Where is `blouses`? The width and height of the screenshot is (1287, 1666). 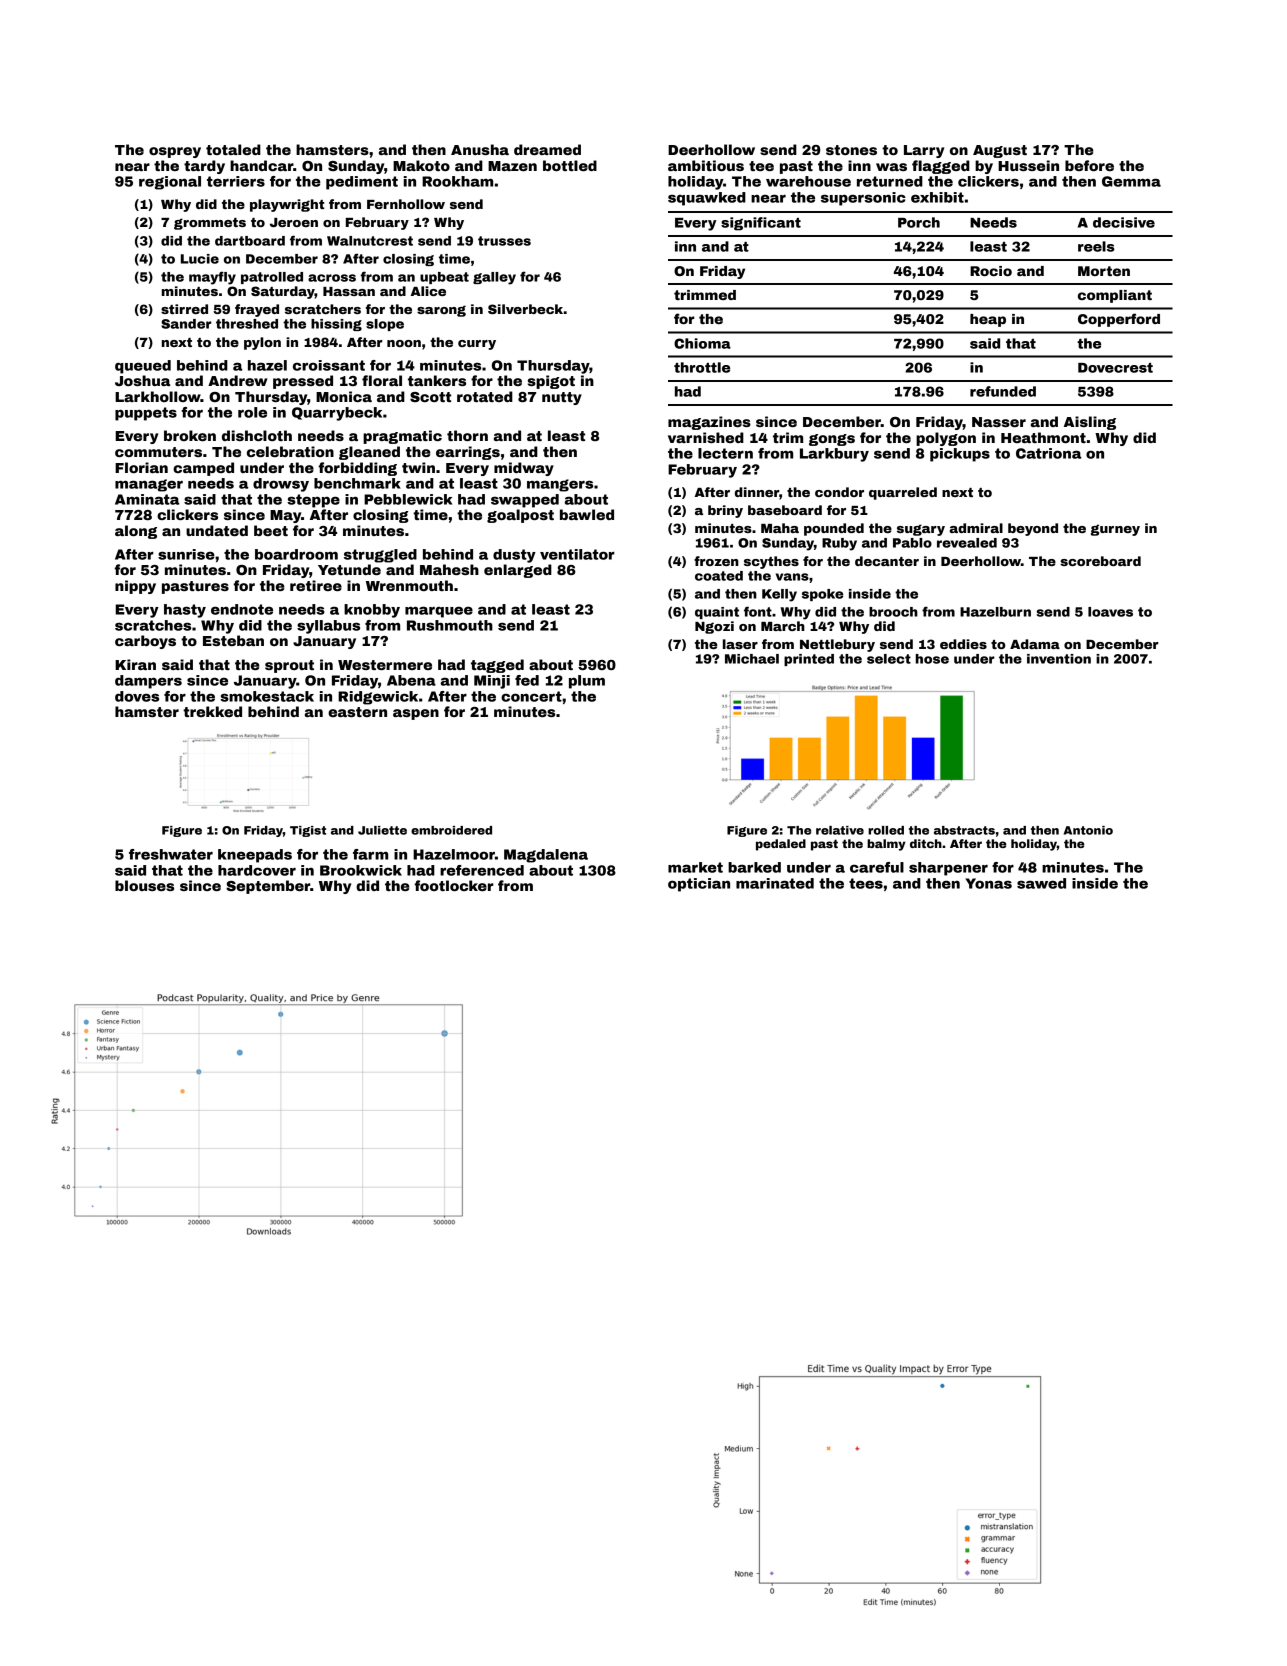 blouses is located at coordinates (144, 885).
